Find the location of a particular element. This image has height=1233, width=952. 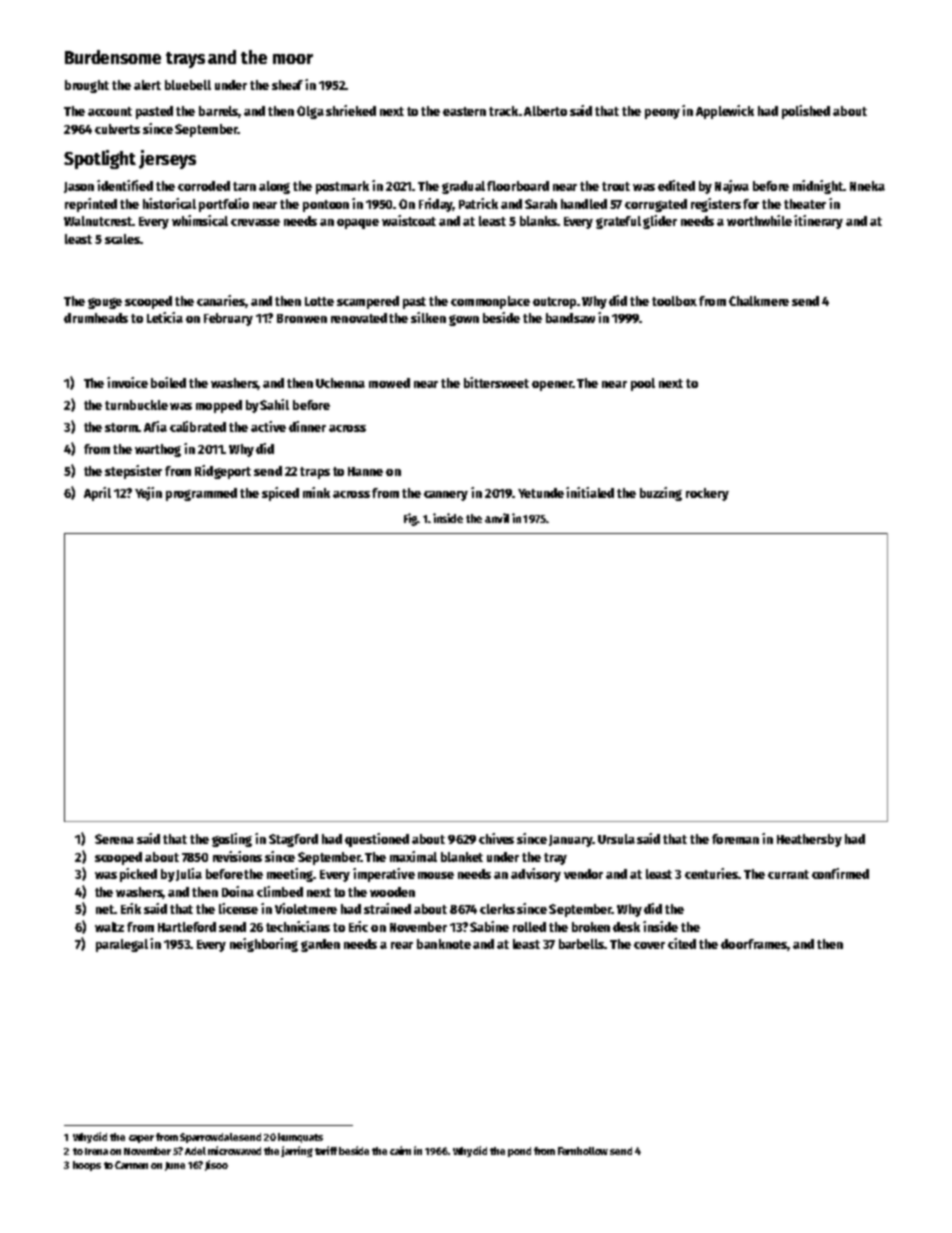

grateful is located at coordinates (618, 222).
